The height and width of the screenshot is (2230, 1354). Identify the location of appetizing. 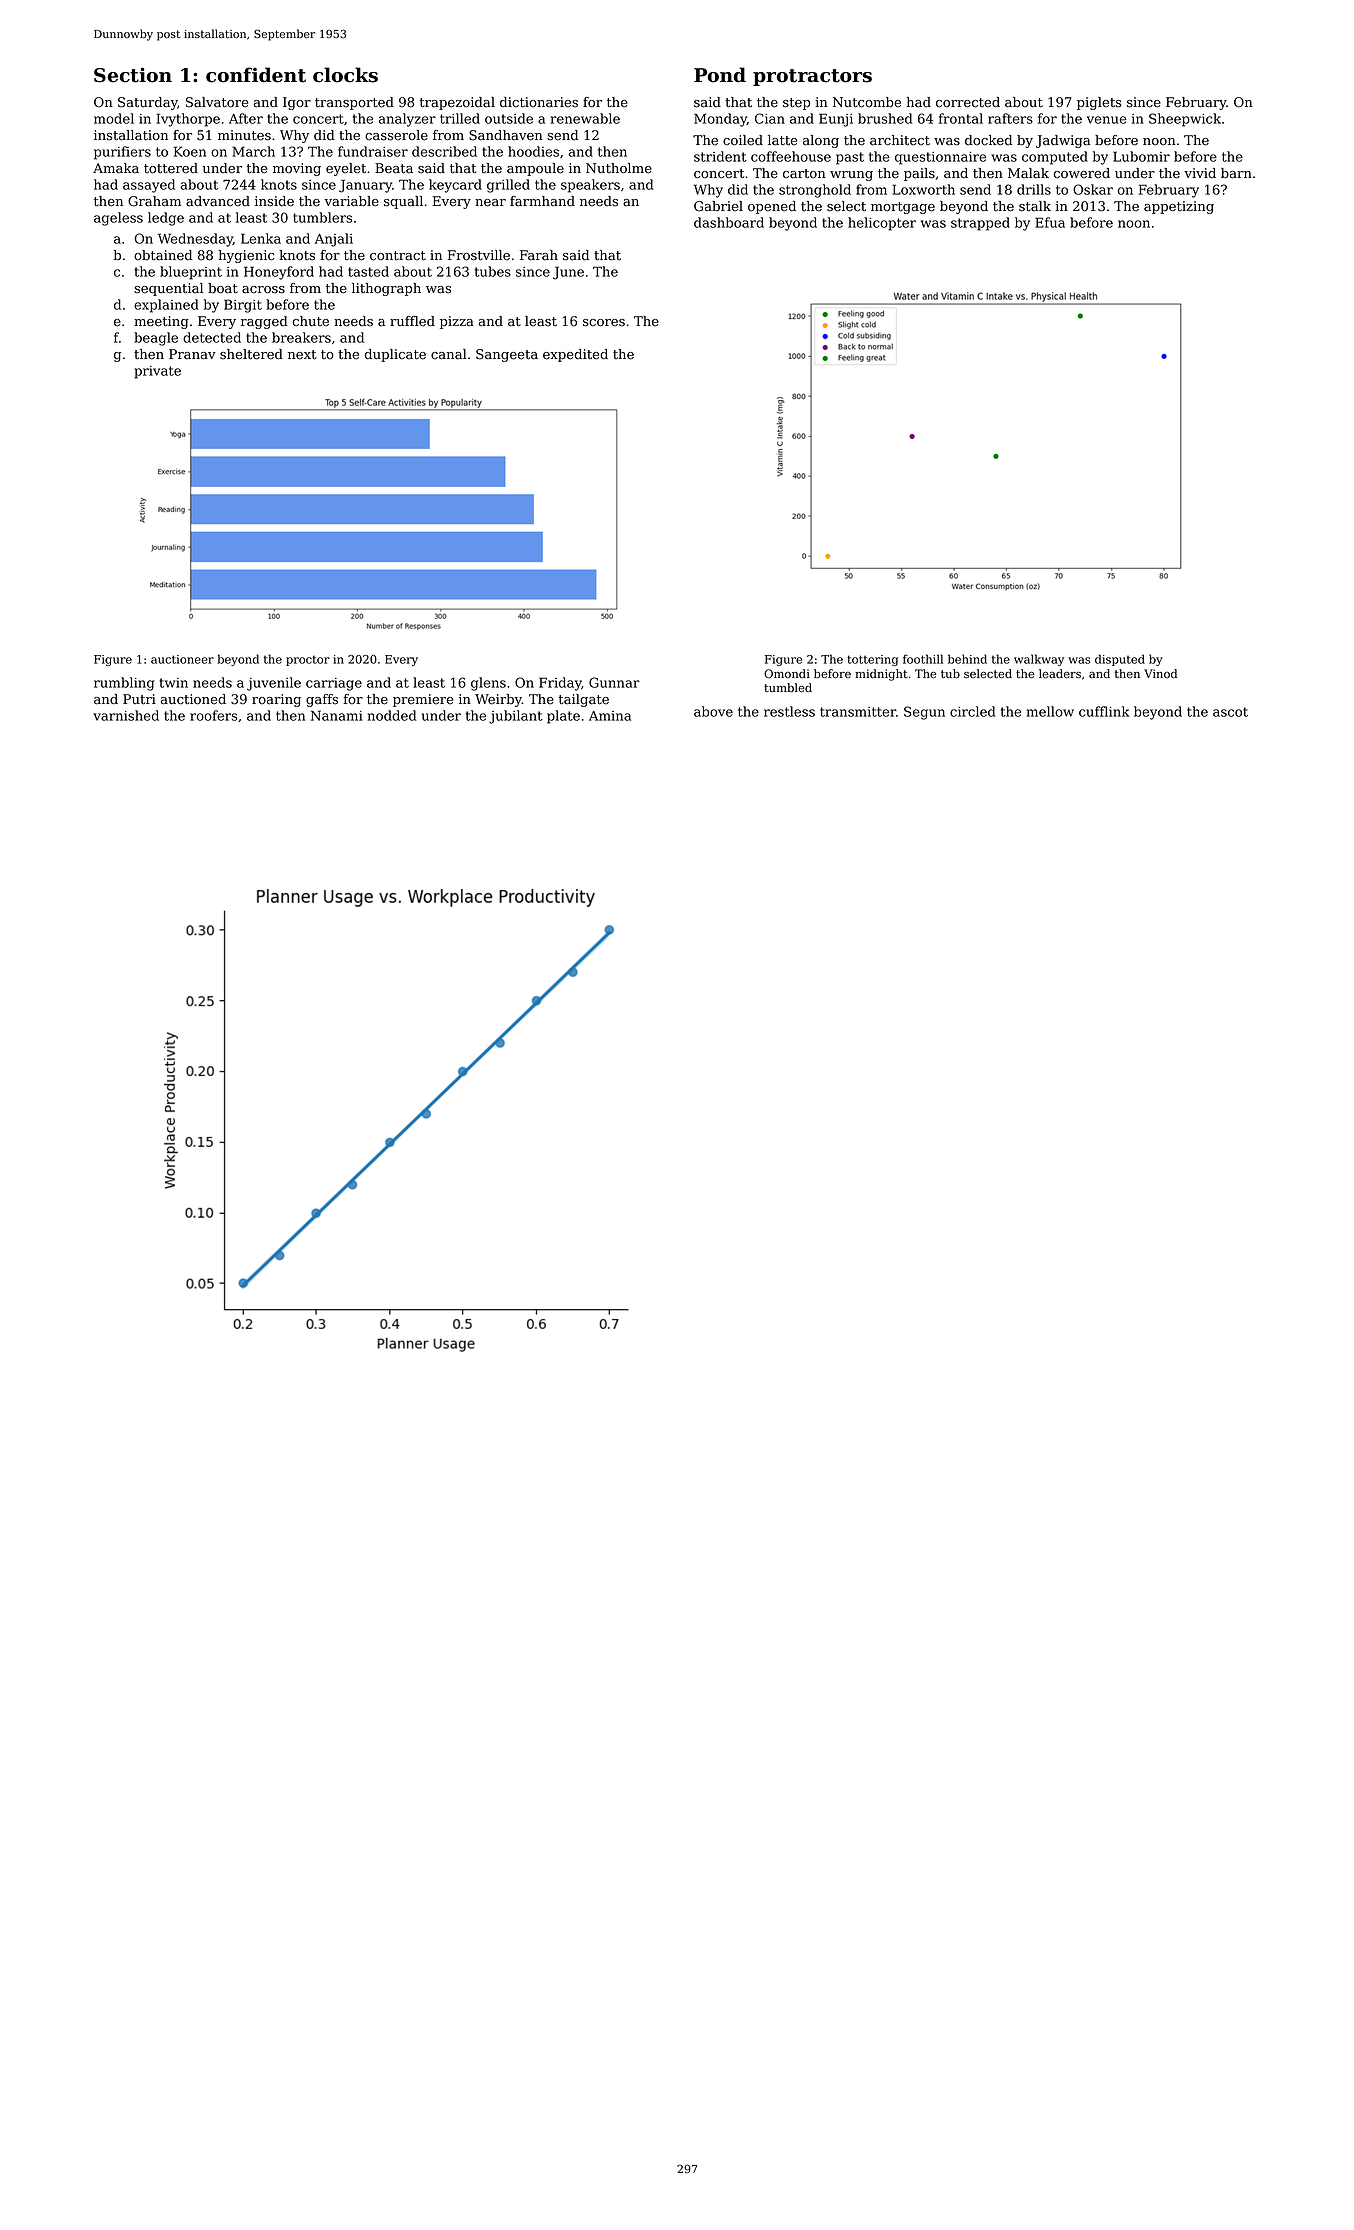
(1179, 207).
